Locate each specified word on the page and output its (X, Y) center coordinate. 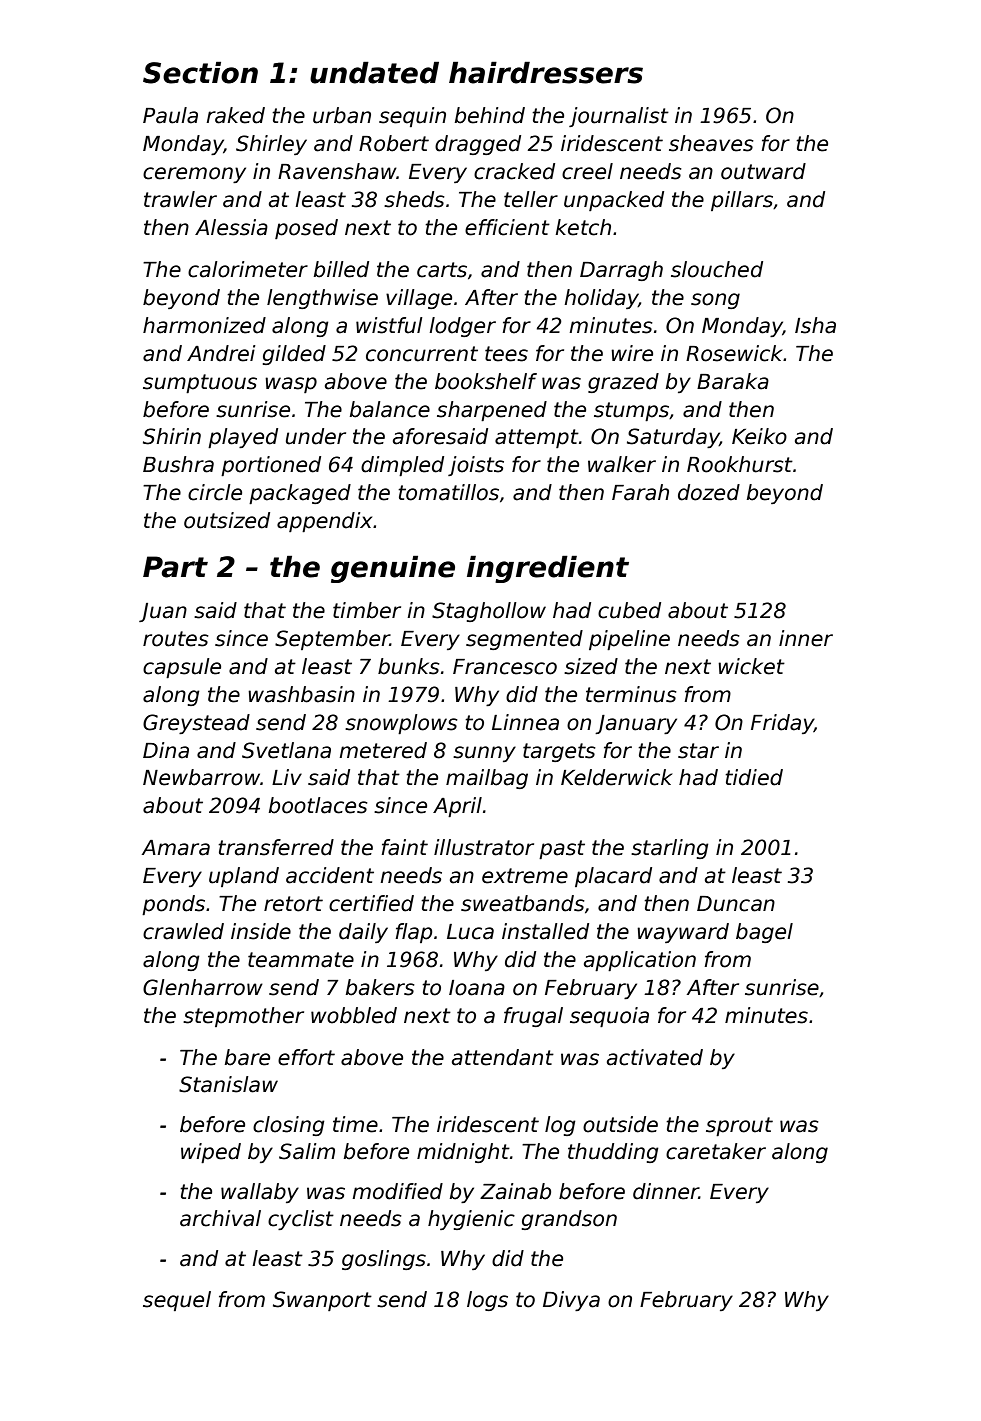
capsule (182, 668)
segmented (524, 640)
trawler (180, 199)
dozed (709, 492)
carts (442, 270)
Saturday (673, 438)
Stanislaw (228, 1084)
